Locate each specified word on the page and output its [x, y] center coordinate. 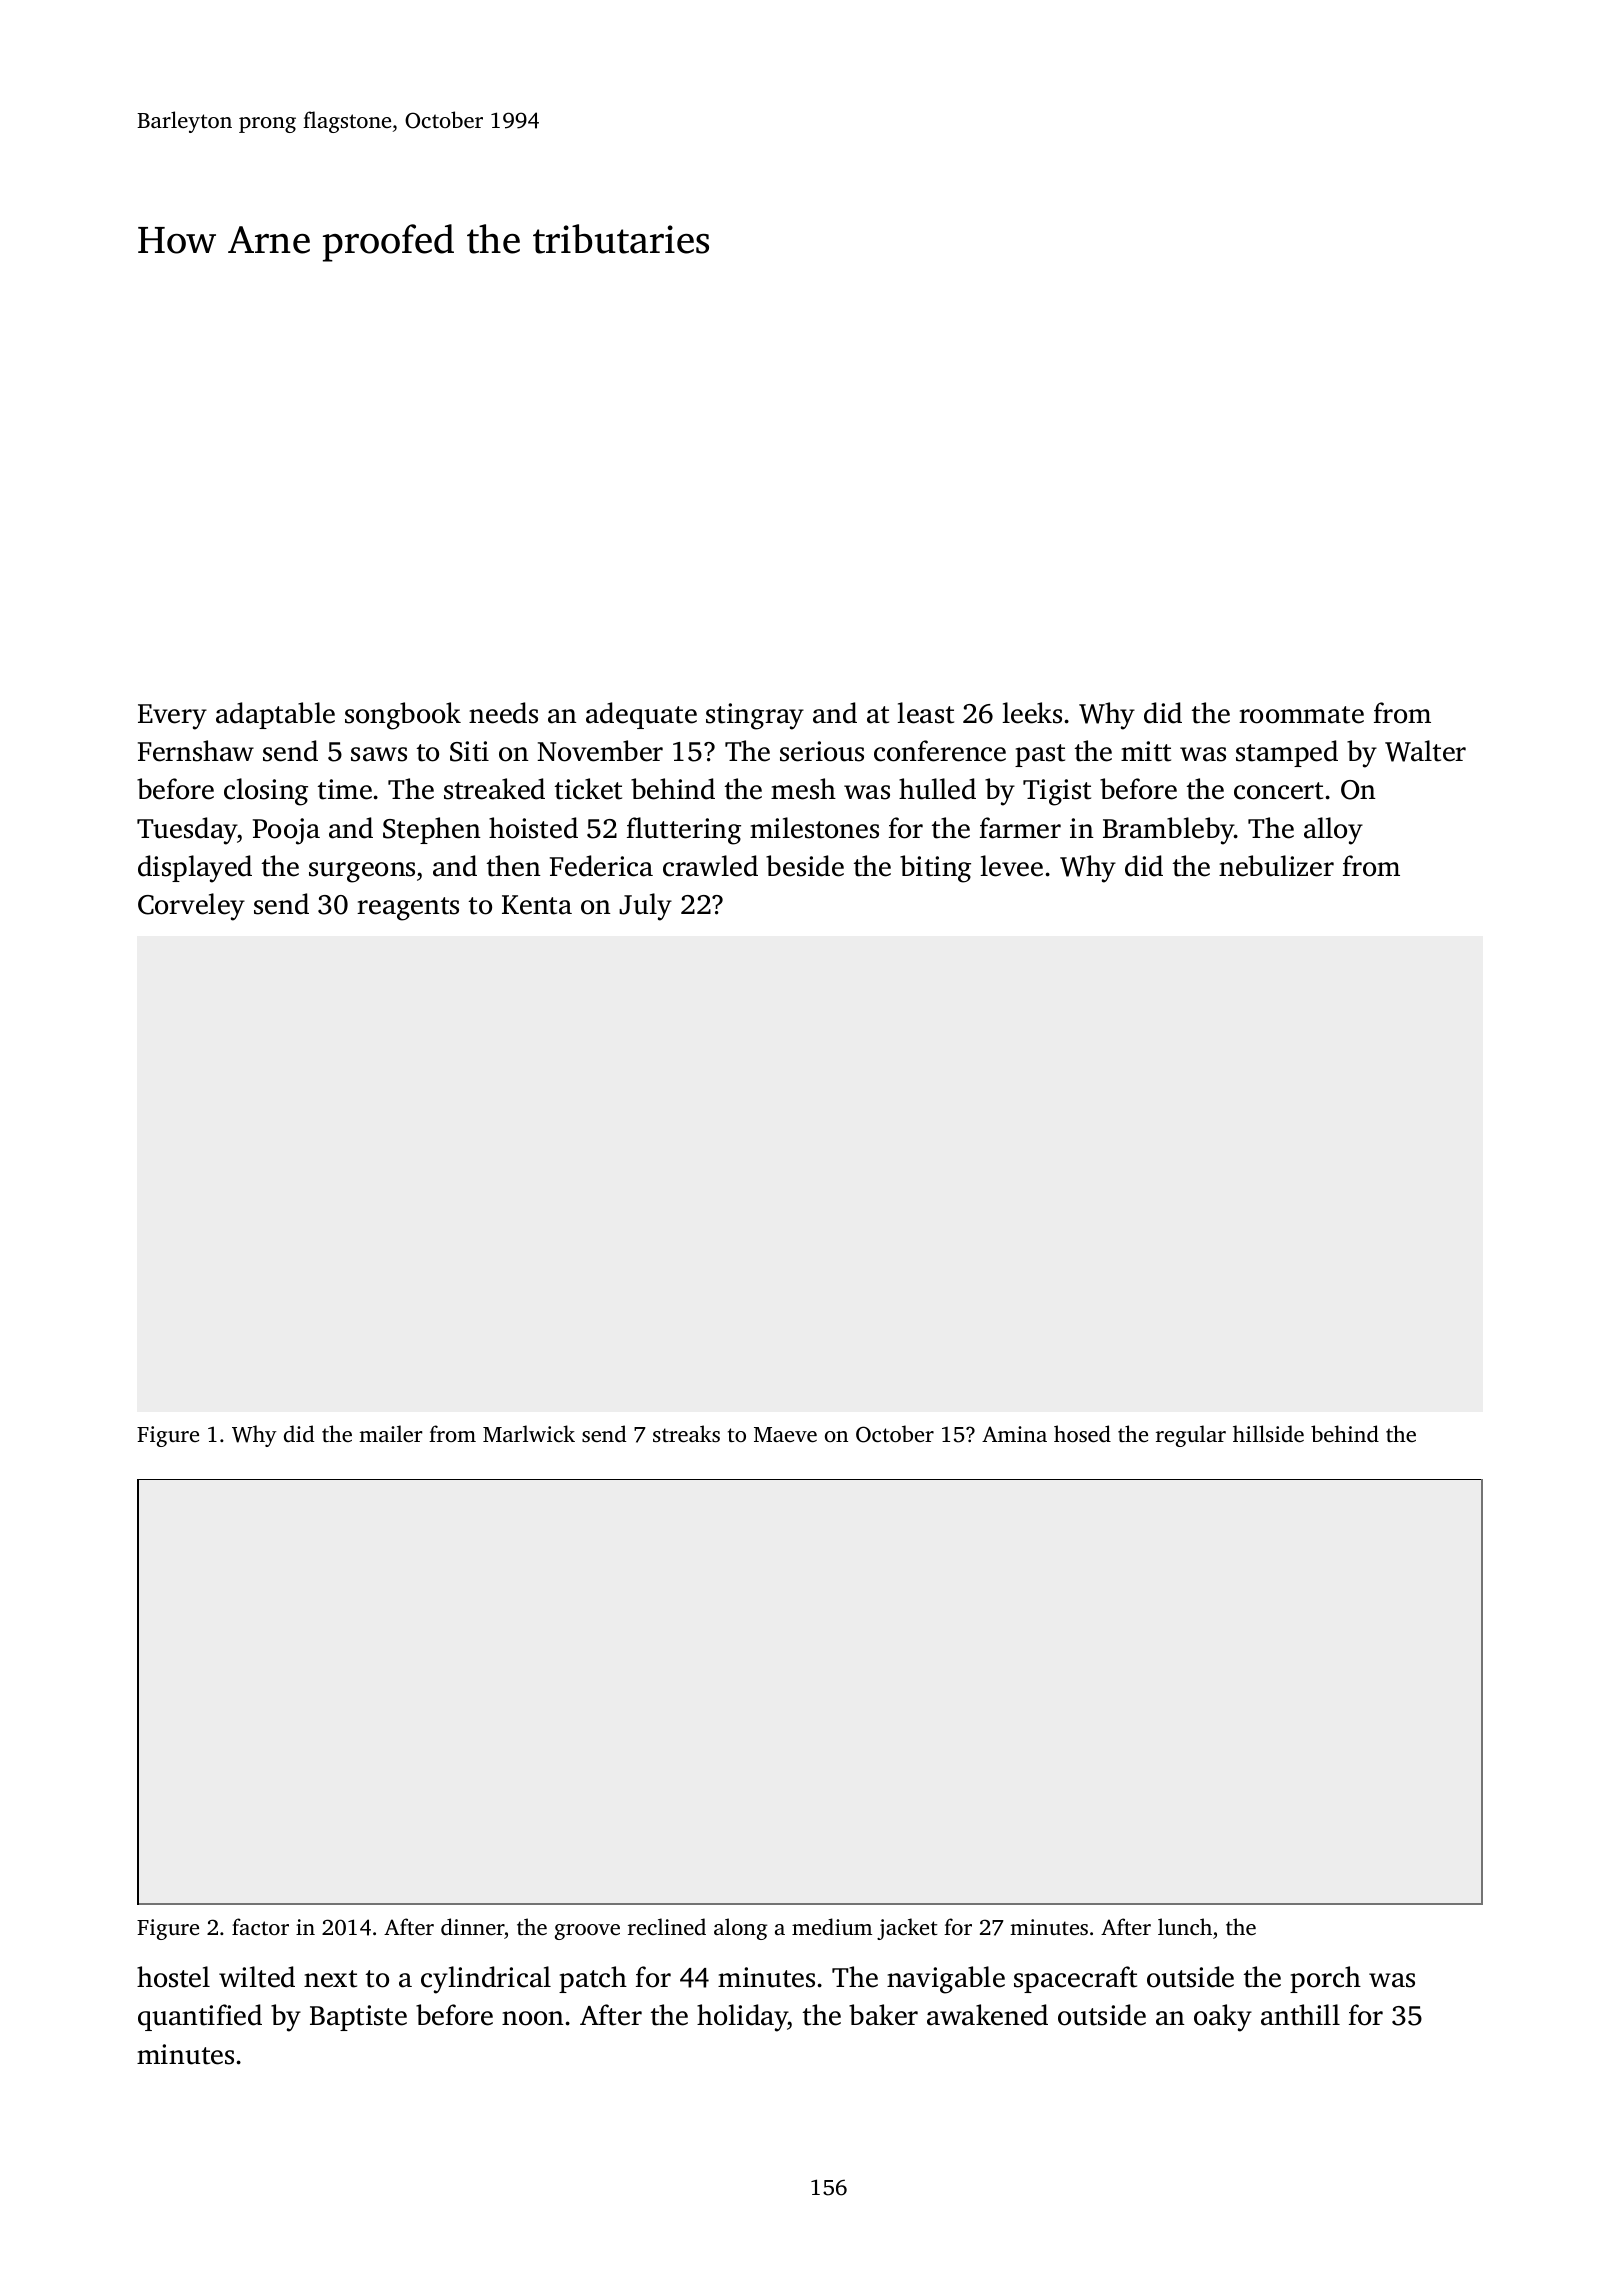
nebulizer [1276, 866]
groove [587, 1932]
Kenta [537, 905]
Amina [1014, 1434]
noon [533, 2018]
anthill [1300, 2015]
